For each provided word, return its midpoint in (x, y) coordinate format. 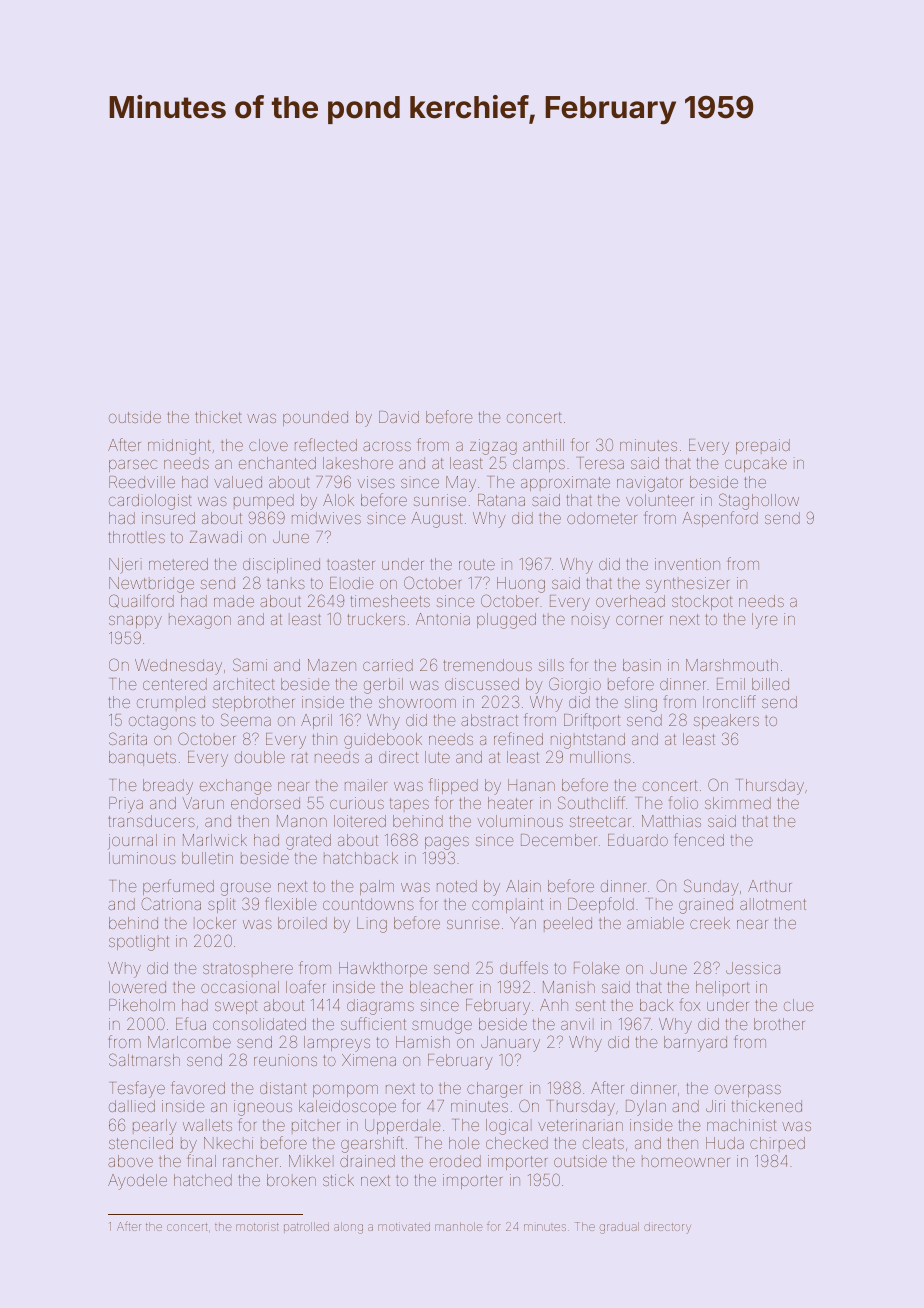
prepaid (763, 446)
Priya (126, 805)
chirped (777, 1144)
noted (457, 886)
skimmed (738, 803)
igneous (263, 1108)
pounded (315, 418)
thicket (218, 417)
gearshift (372, 1144)
